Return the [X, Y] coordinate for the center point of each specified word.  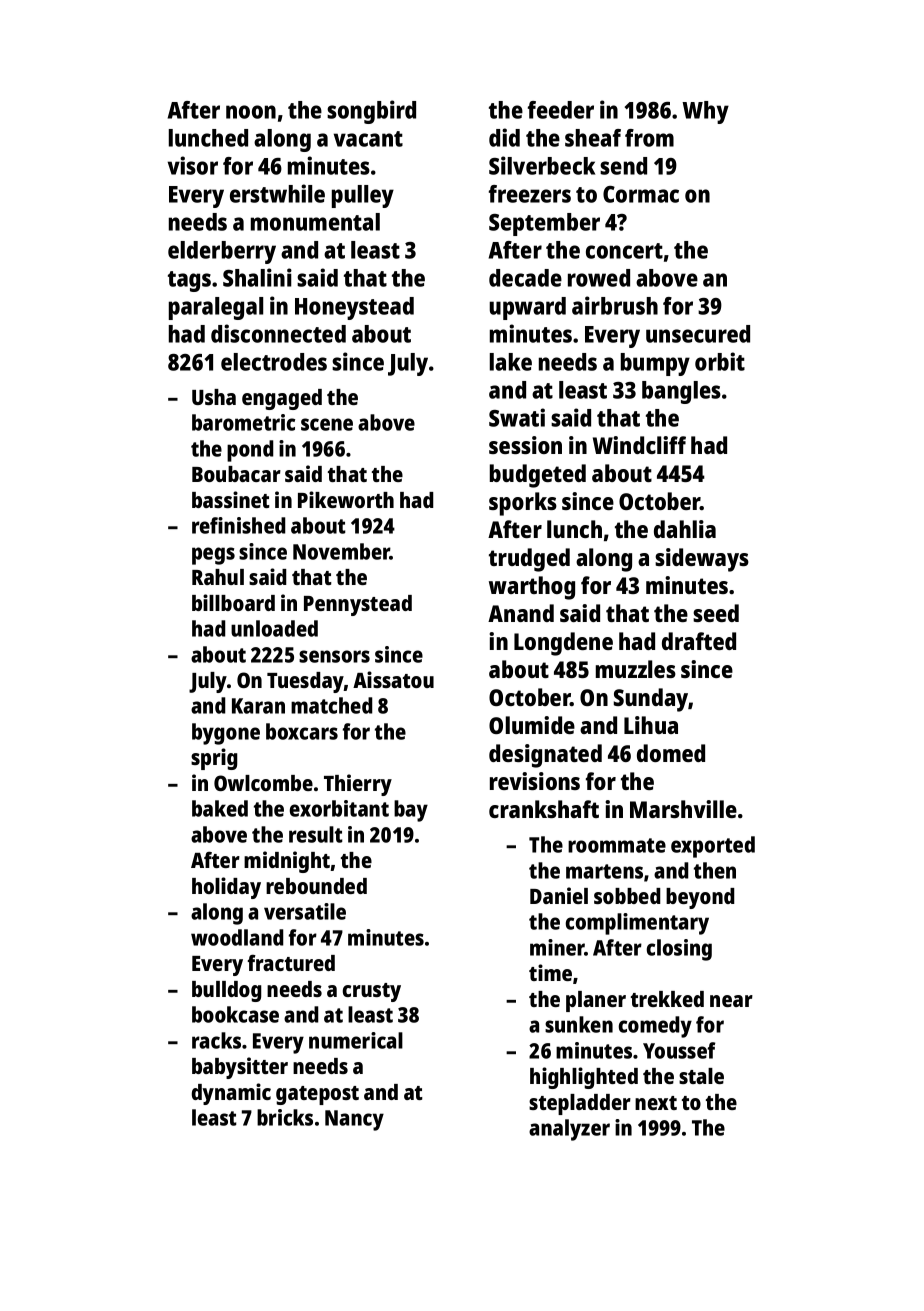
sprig [214, 759]
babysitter [240, 1068]
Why [705, 112]
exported [713, 847]
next [656, 1103]
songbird [371, 112]
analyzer [569, 1130]
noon [251, 112]
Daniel [559, 895]
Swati [517, 417]
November [341, 551]
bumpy [655, 364]
